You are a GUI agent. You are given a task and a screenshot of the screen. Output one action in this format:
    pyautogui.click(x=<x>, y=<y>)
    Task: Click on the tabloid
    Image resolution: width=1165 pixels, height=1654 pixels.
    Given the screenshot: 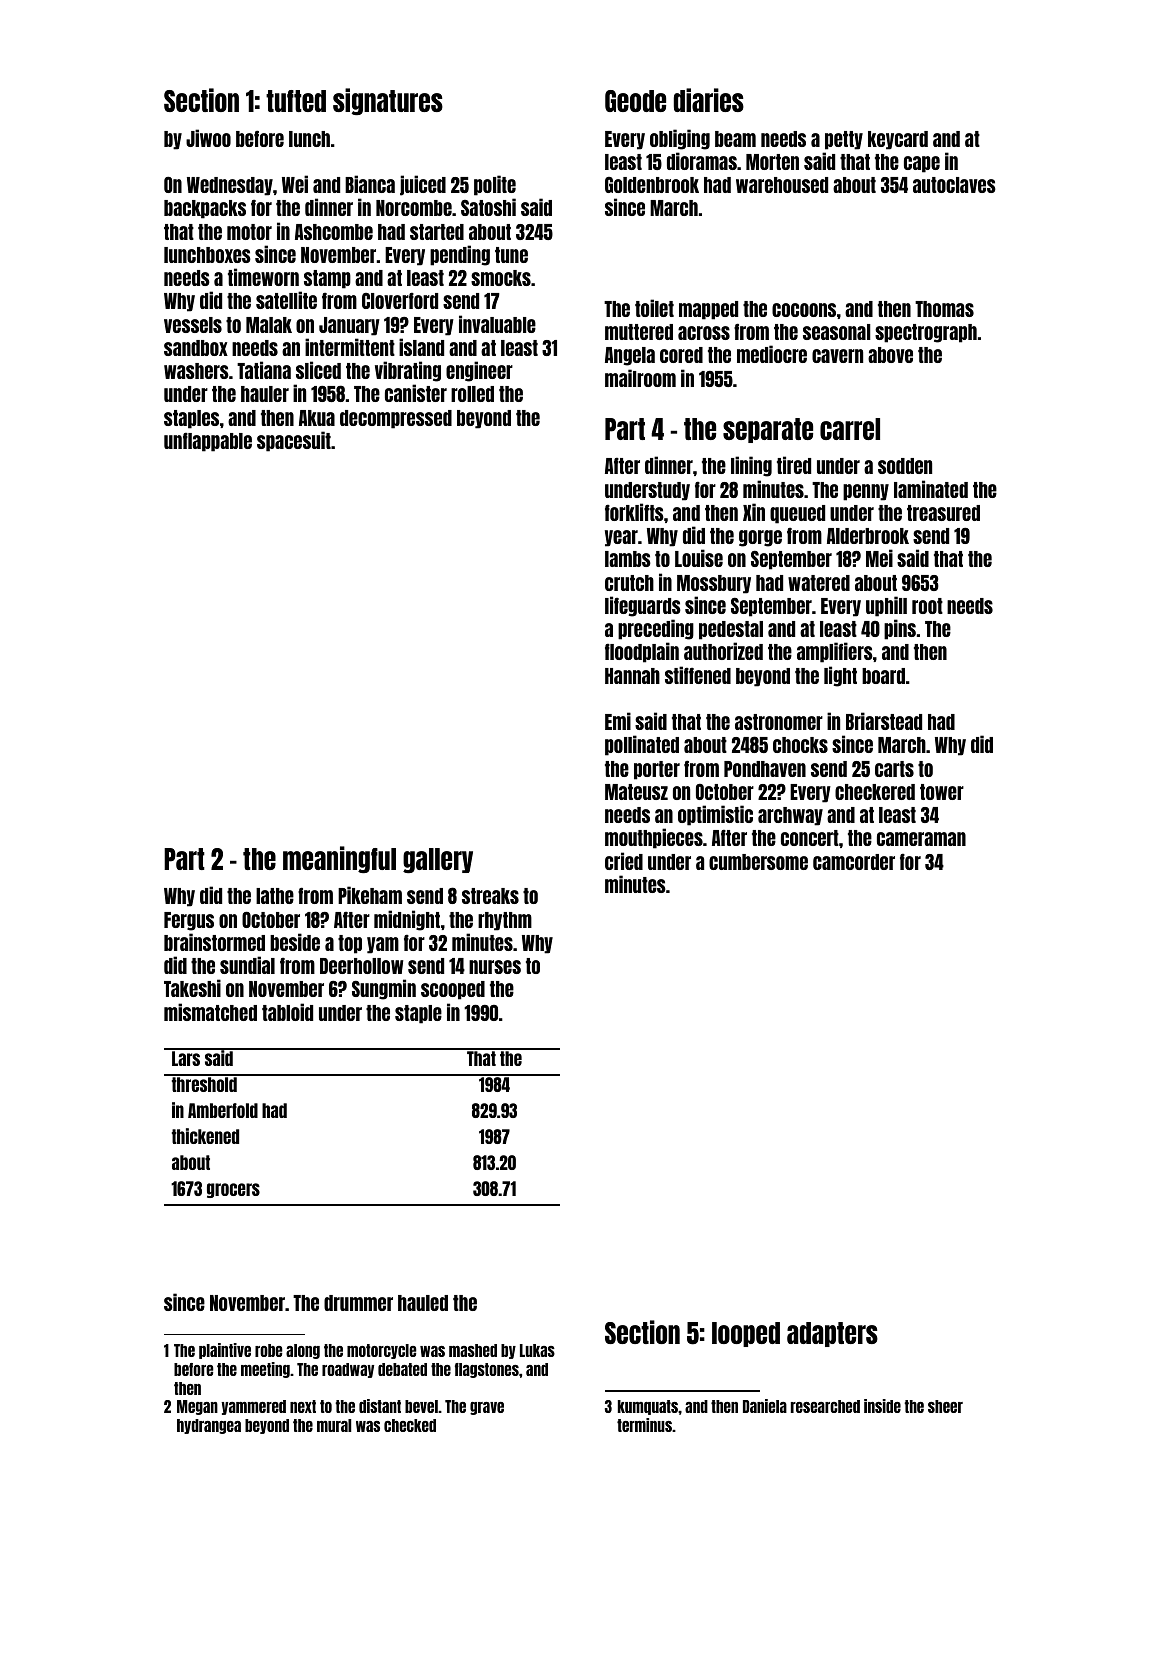 What is the action you would take?
    pyautogui.click(x=287, y=1012)
